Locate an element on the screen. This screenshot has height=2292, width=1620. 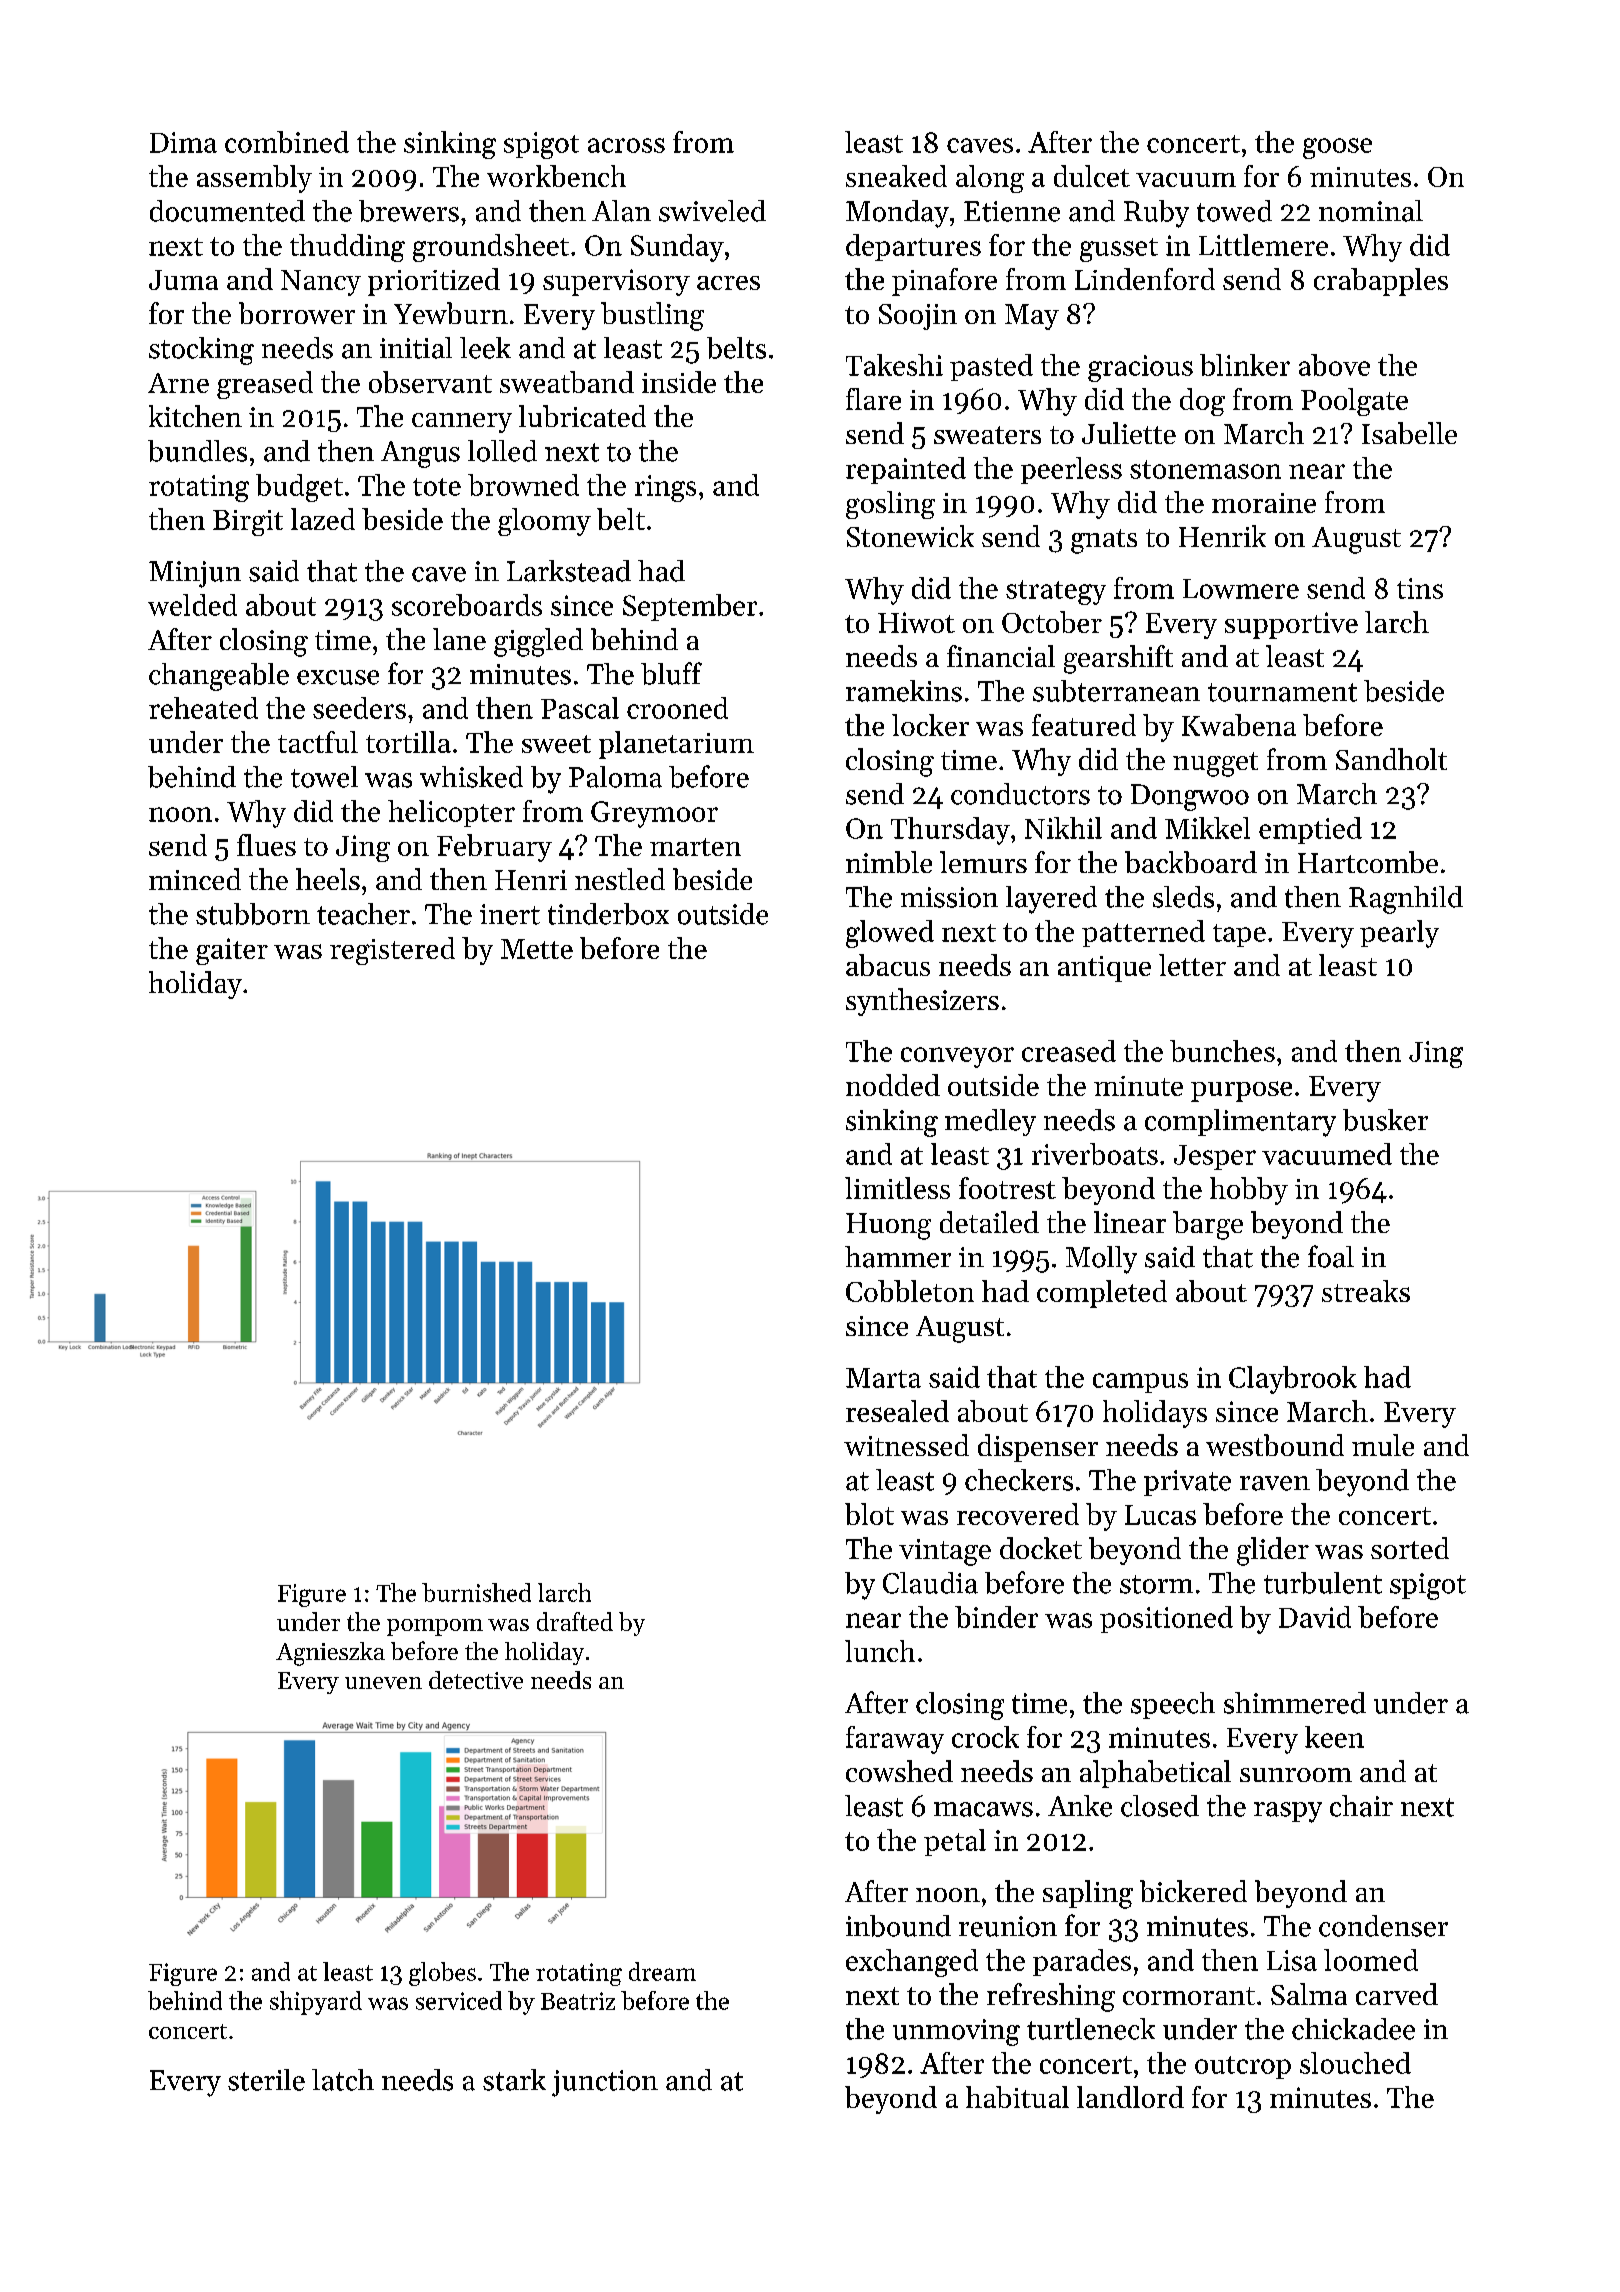
tins is located at coordinates (1420, 588).
